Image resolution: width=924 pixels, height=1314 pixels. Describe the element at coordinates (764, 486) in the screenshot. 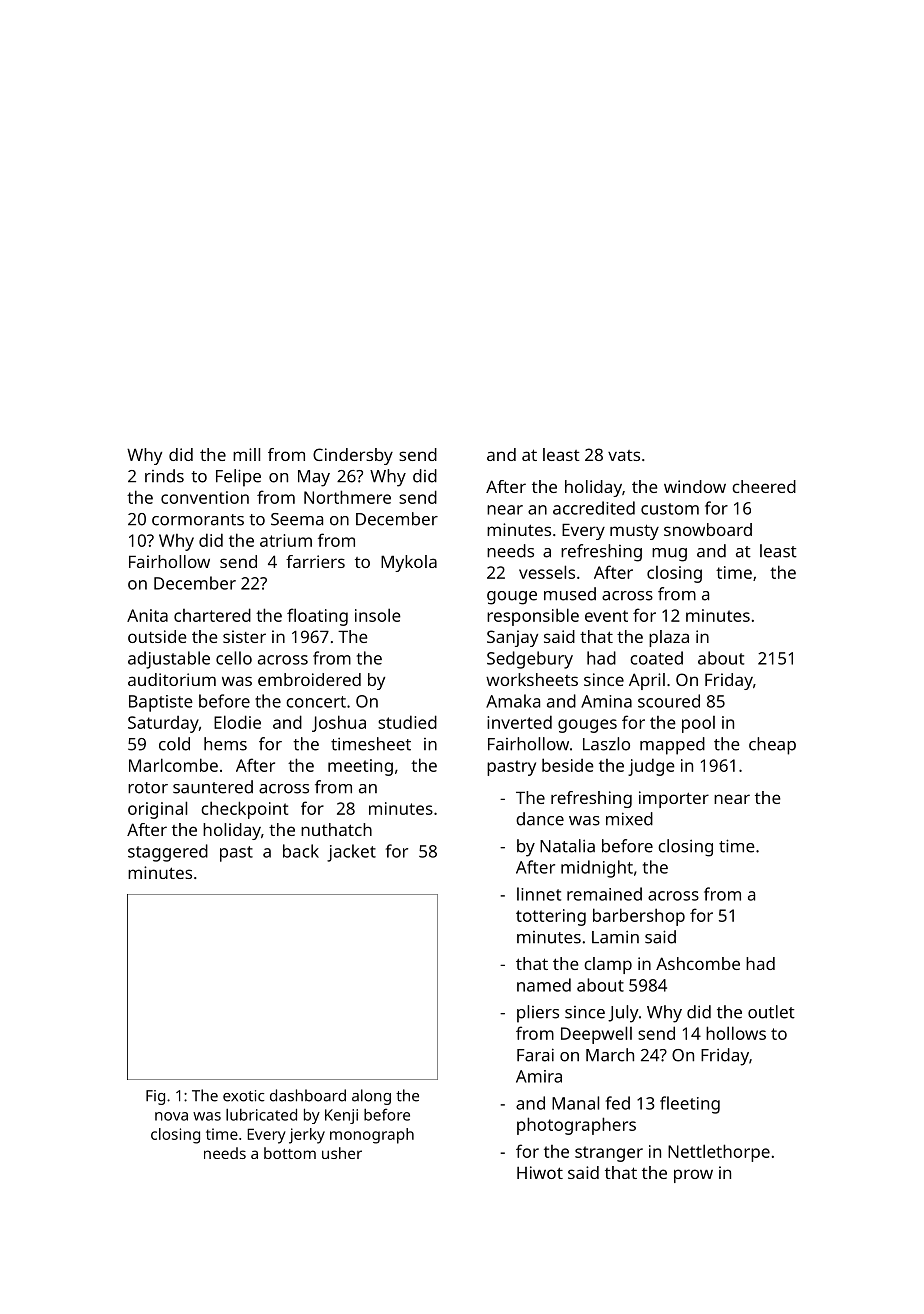

I see `cheered` at that location.
